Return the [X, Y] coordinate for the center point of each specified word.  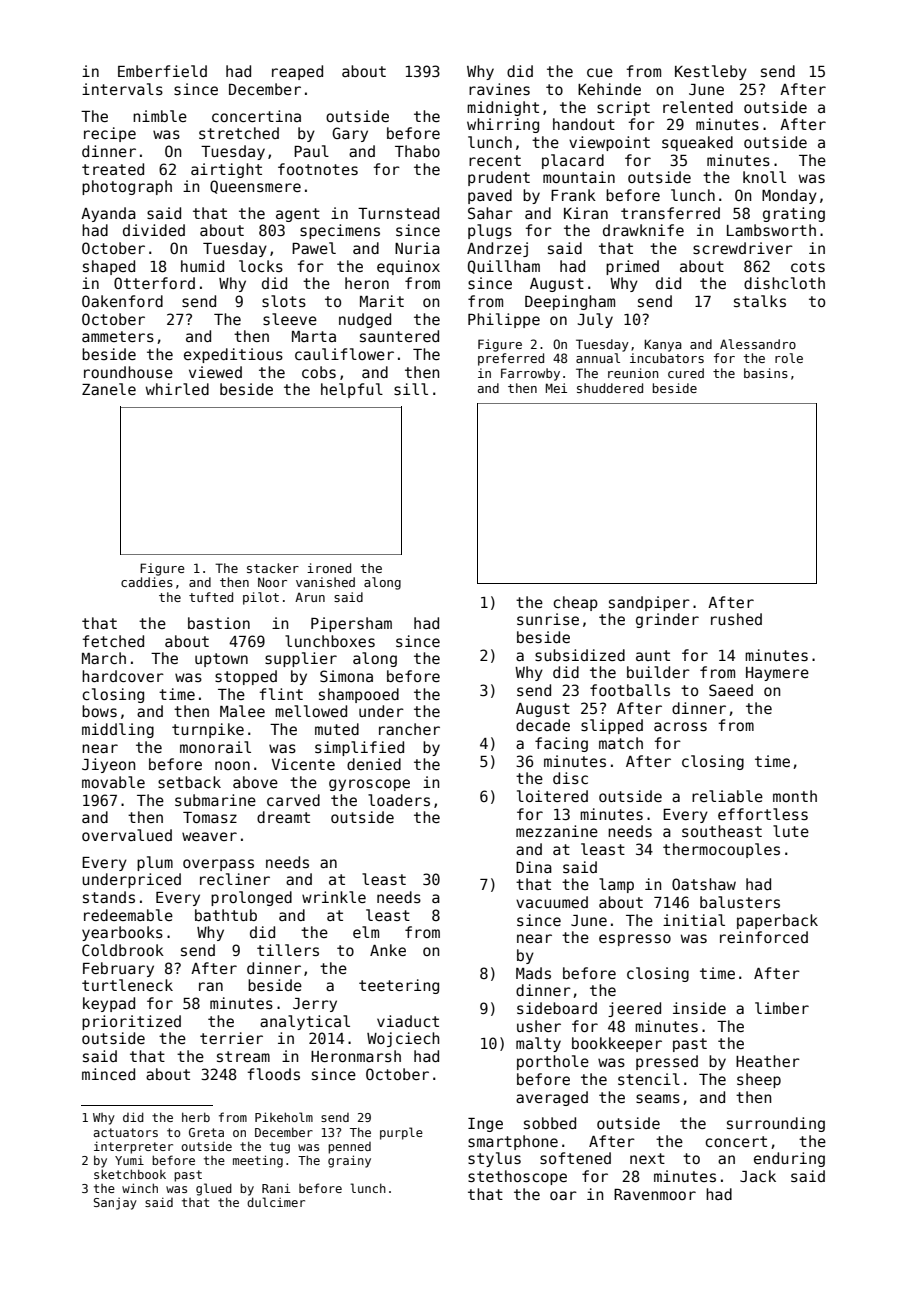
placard [573, 161]
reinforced [764, 937]
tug [280, 1148]
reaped [297, 72]
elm [366, 932]
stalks [760, 301]
